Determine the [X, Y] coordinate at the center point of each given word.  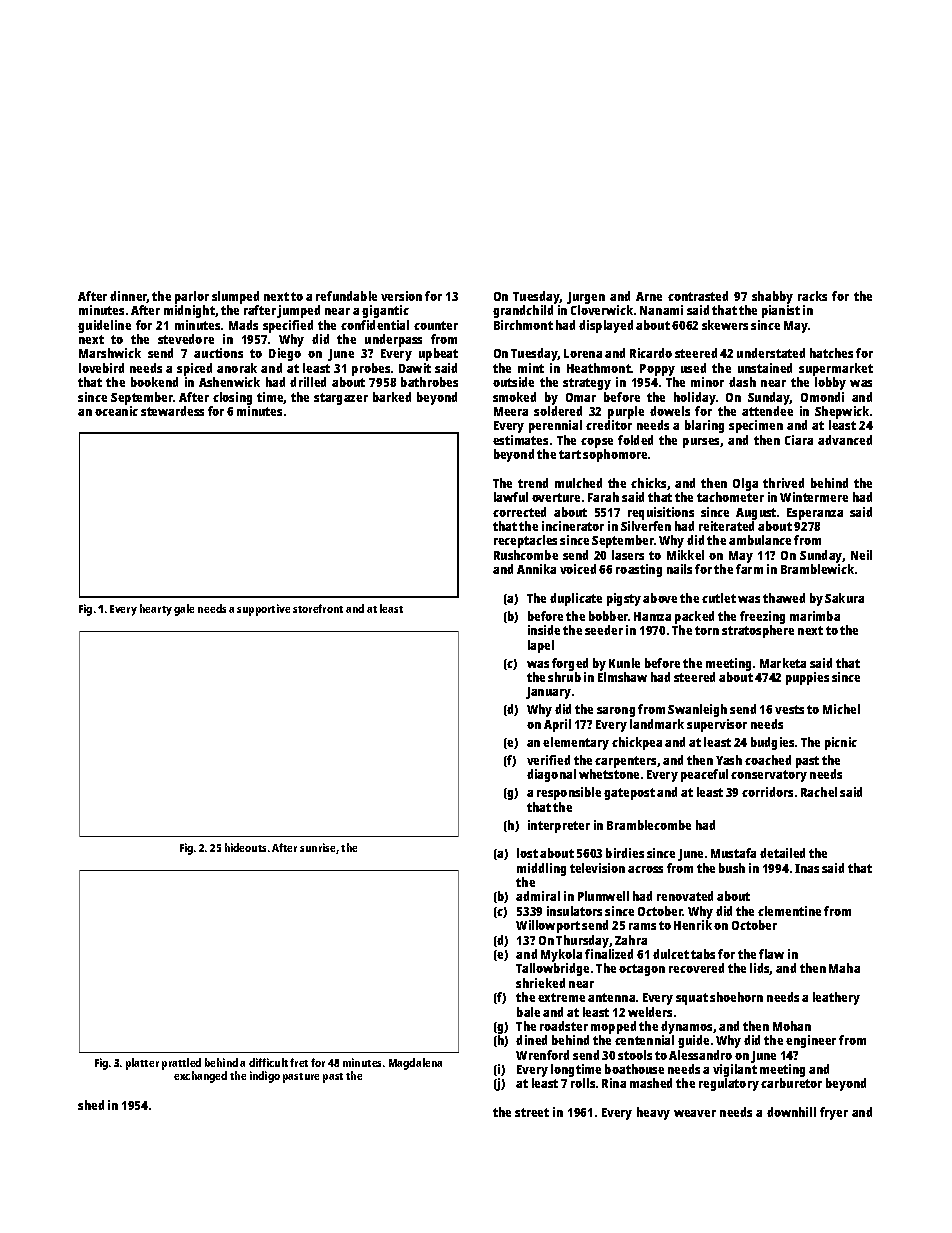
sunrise [317, 847]
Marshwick [110, 353]
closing [232, 398]
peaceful [704, 775]
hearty [156, 610]
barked [392, 397]
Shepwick [842, 412]
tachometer [730, 497]
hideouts [245, 847]
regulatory [729, 1084]
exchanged [200, 1077]
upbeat [438, 354]
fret [299, 1062]
